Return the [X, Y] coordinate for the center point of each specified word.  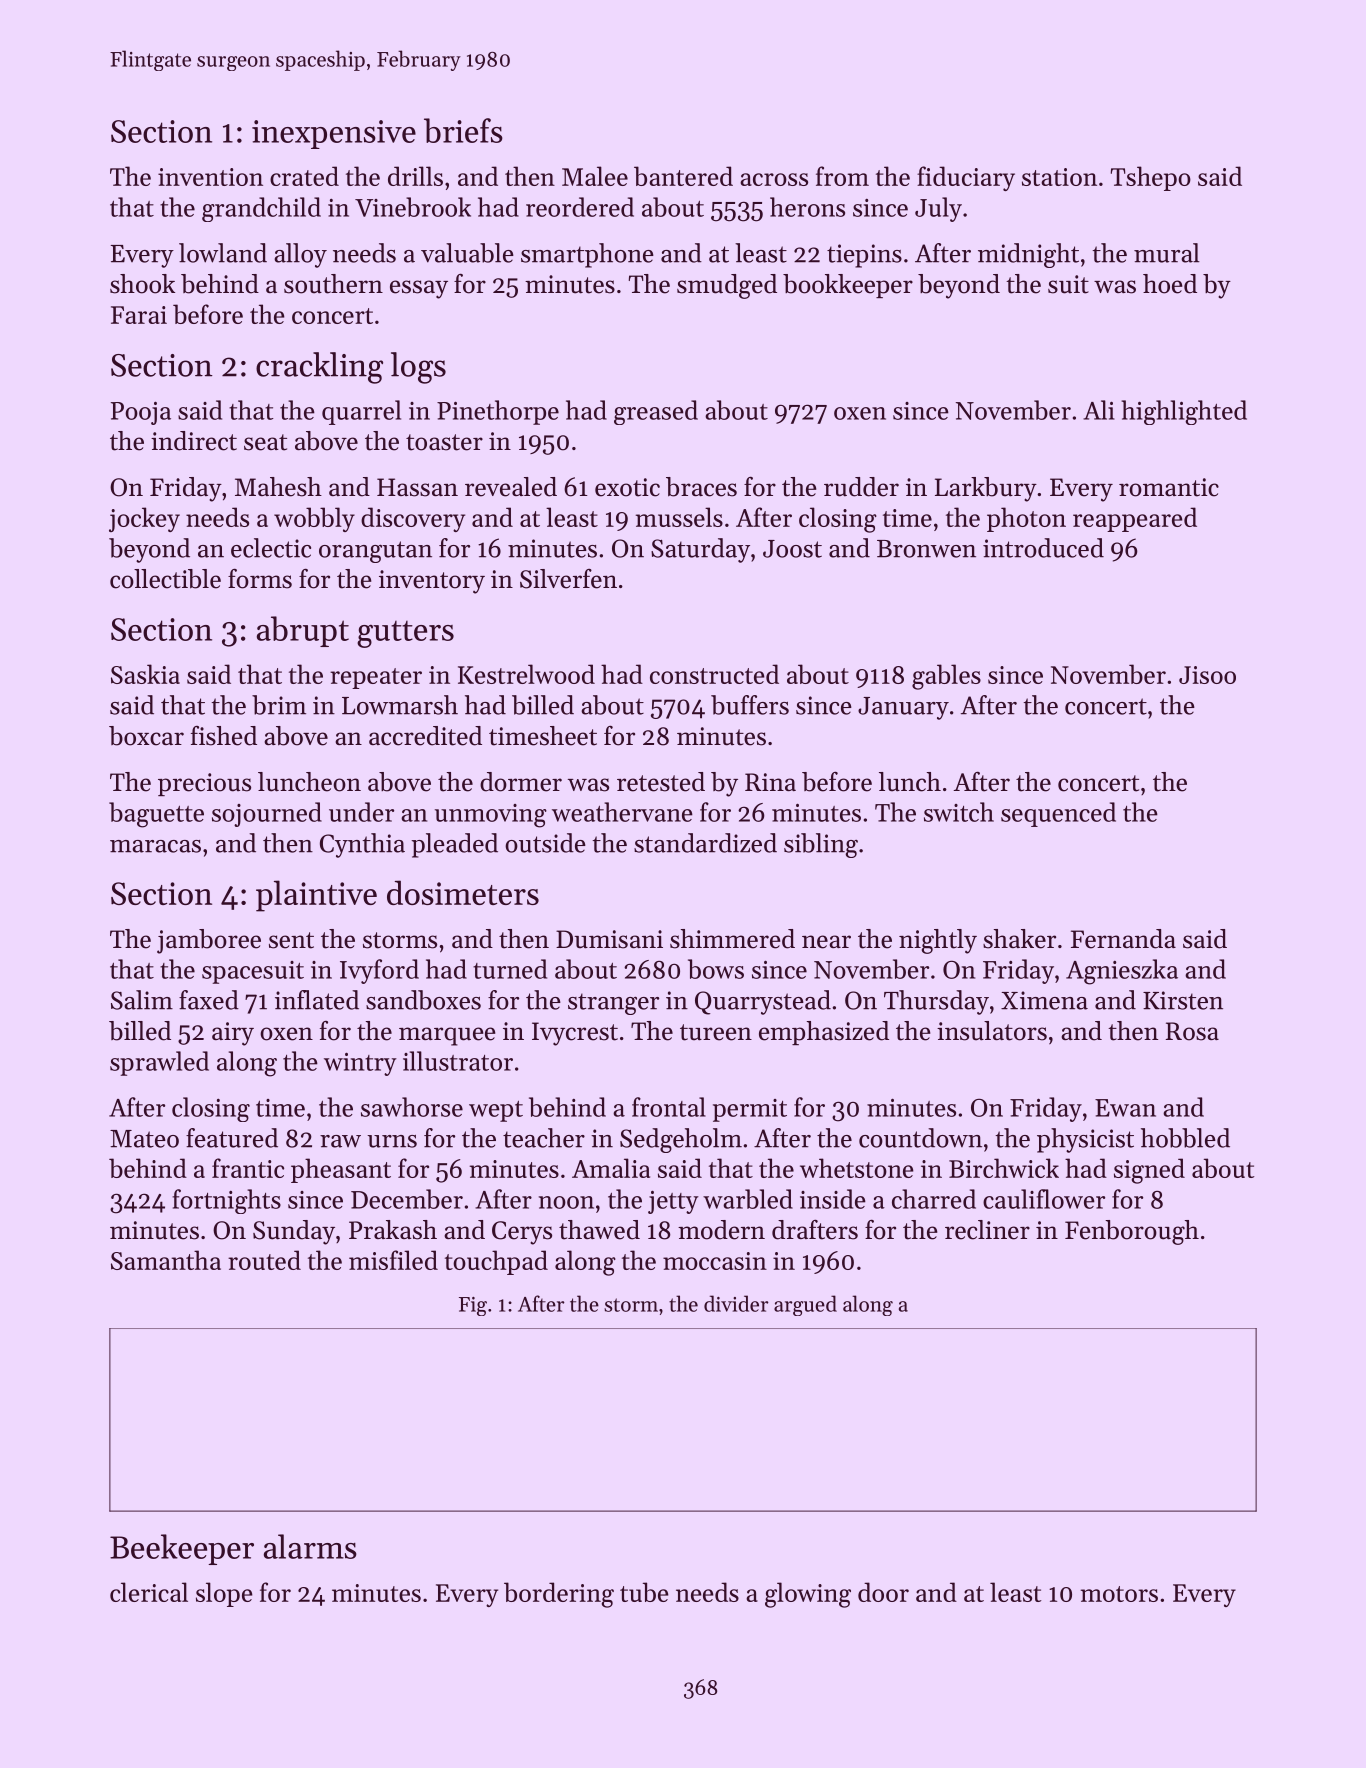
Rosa [1192, 1031]
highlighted [1184, 412]
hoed [1170, 284]
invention [210, 177]
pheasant [341, 1170]
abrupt [303, 631]
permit [750, 1110]
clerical [149, 1592]
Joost [792, 549]
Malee [595, 176]
